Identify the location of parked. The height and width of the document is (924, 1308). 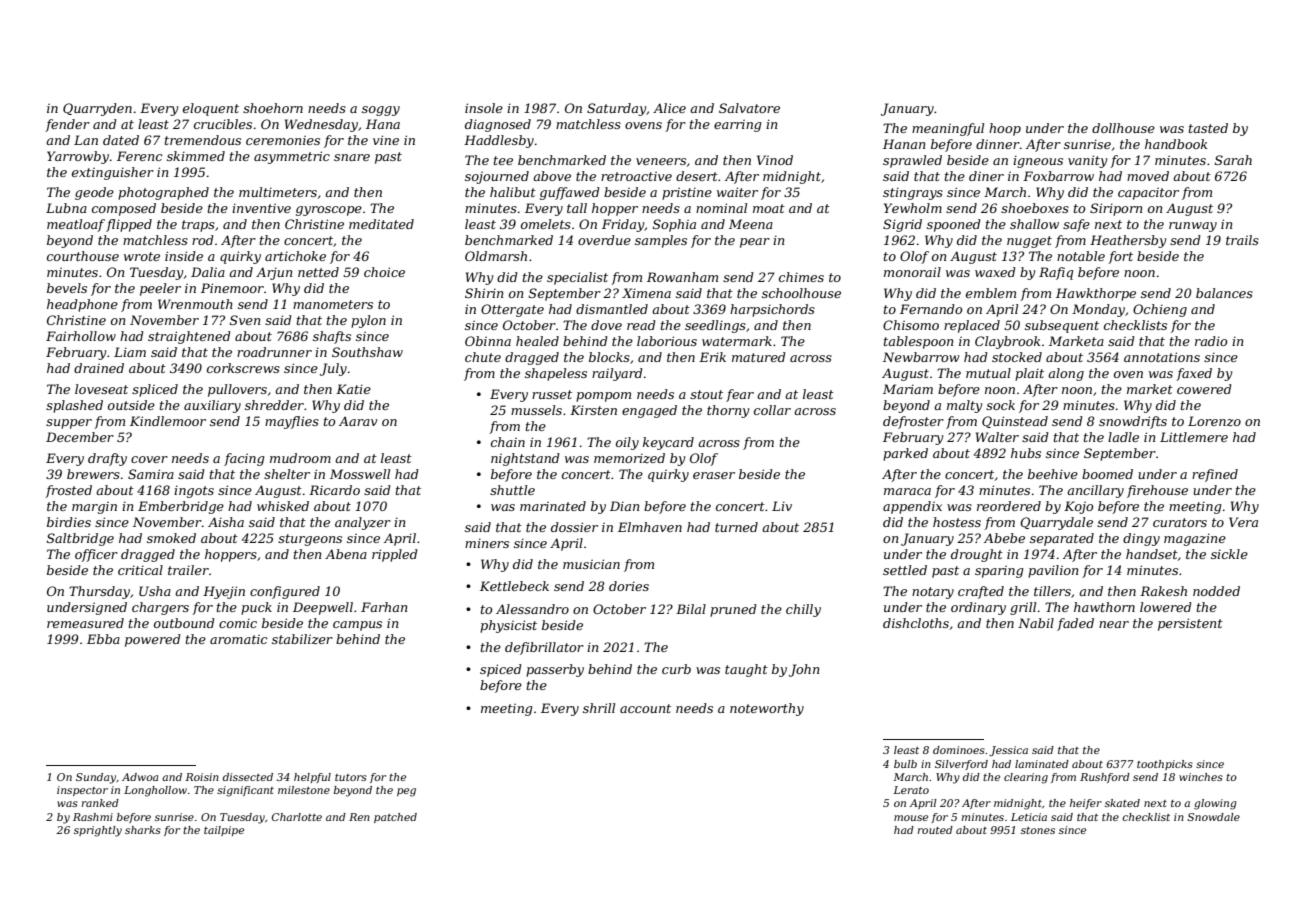
(905, 454).
